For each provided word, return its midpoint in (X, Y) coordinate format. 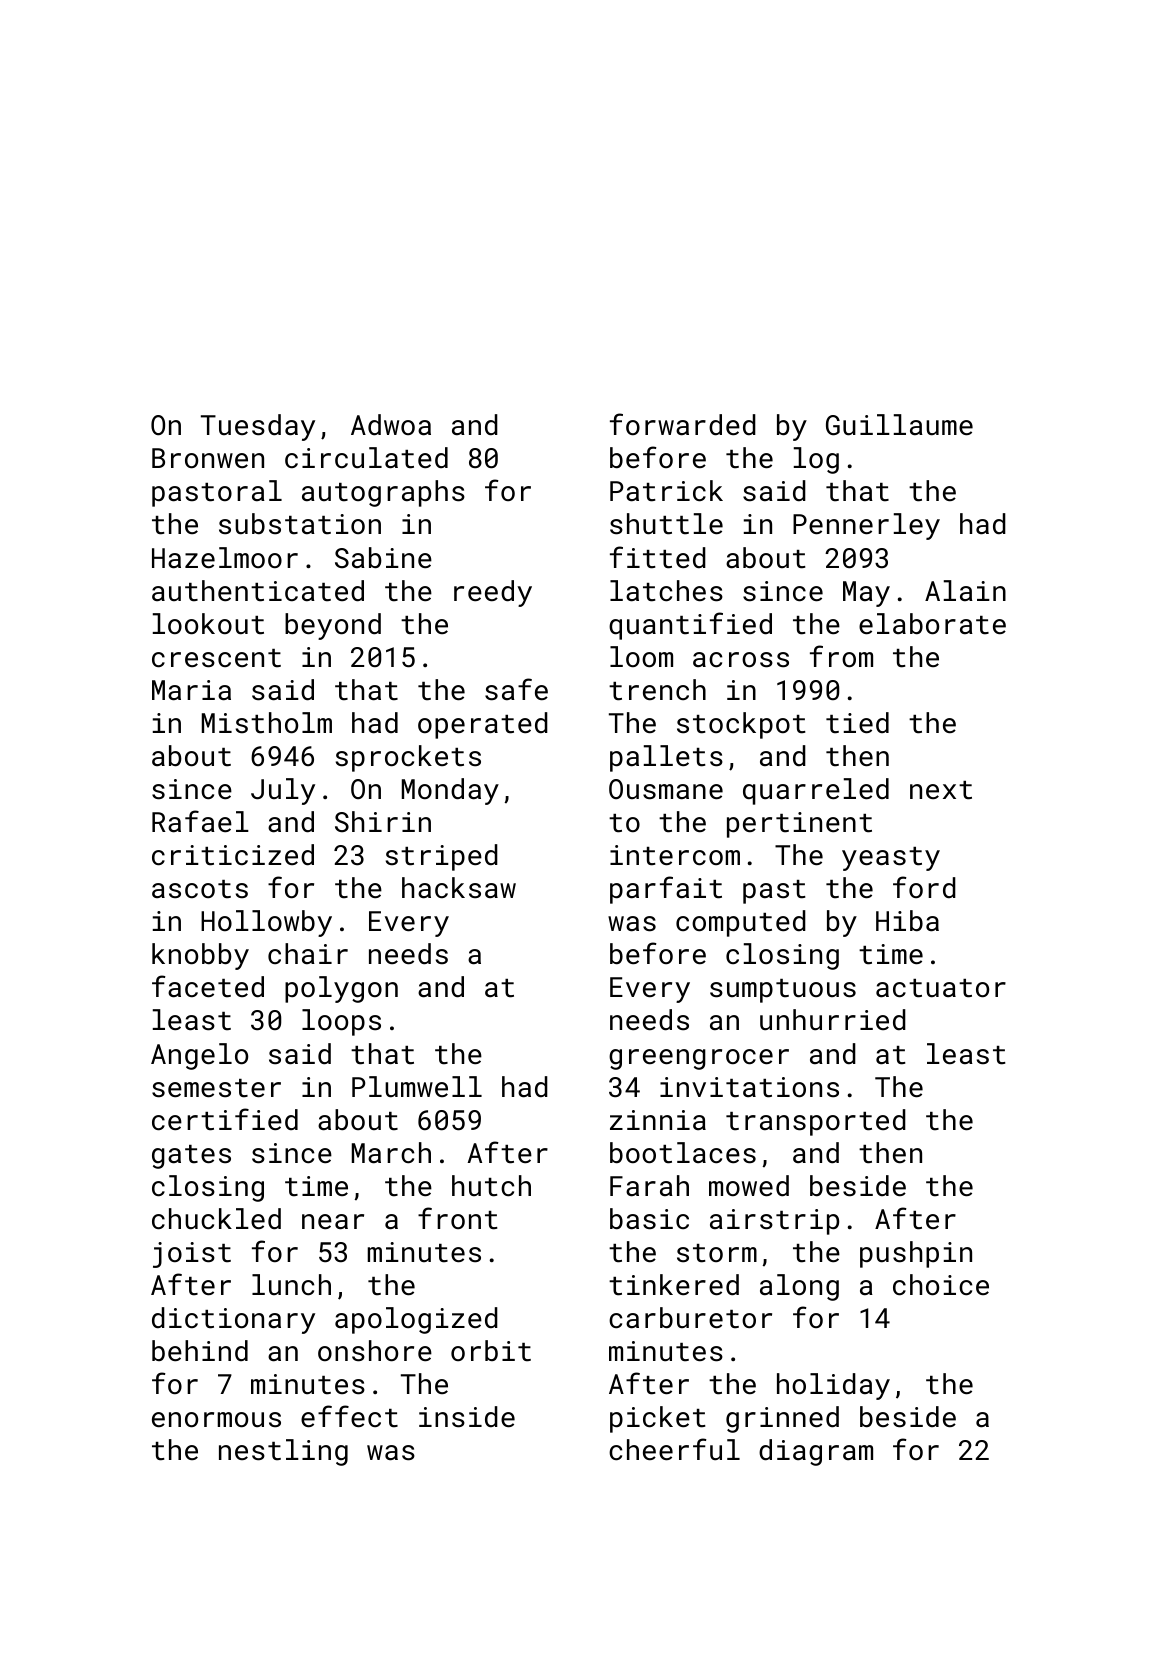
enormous (216, 1420)
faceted (208, 986)
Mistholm (267, 723)
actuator (941, 988)
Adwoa (391, 425)
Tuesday (258, 427)
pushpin (916, 1254)
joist (192, 1255)
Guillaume (899, 425)
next (941, 790)
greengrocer (699, 1059)
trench (657, 690)
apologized (416, 1320)
